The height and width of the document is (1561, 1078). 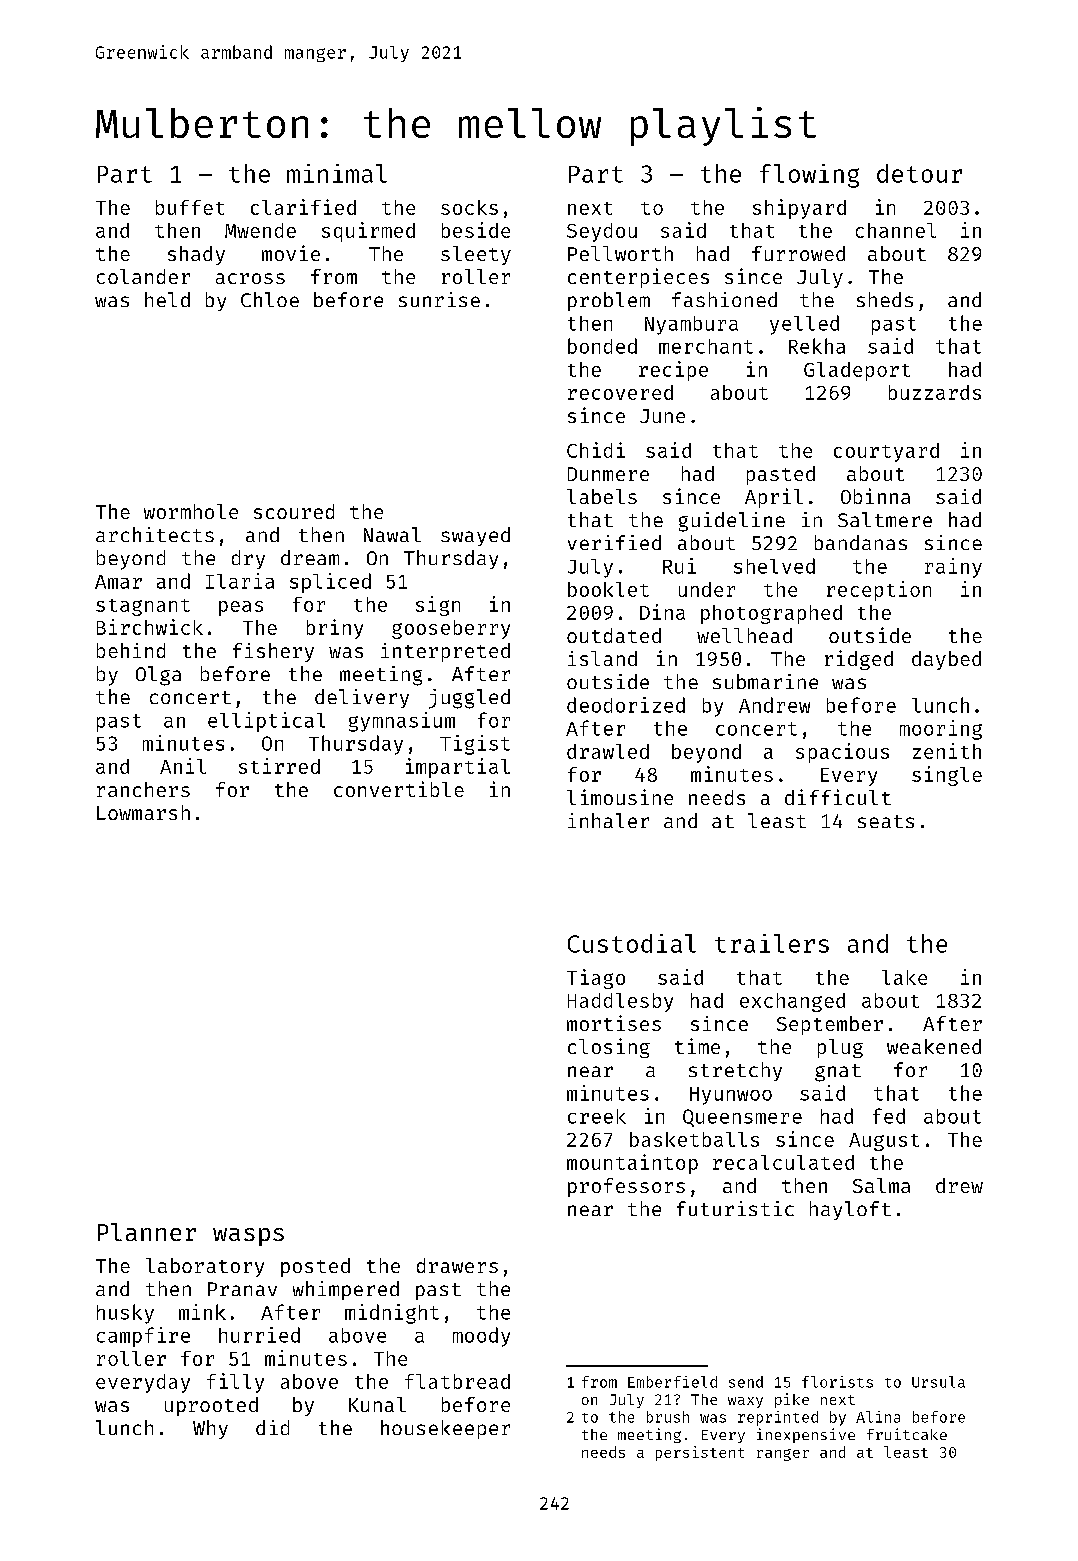 I want to click on Planner, so click(x=147, y=1232).
